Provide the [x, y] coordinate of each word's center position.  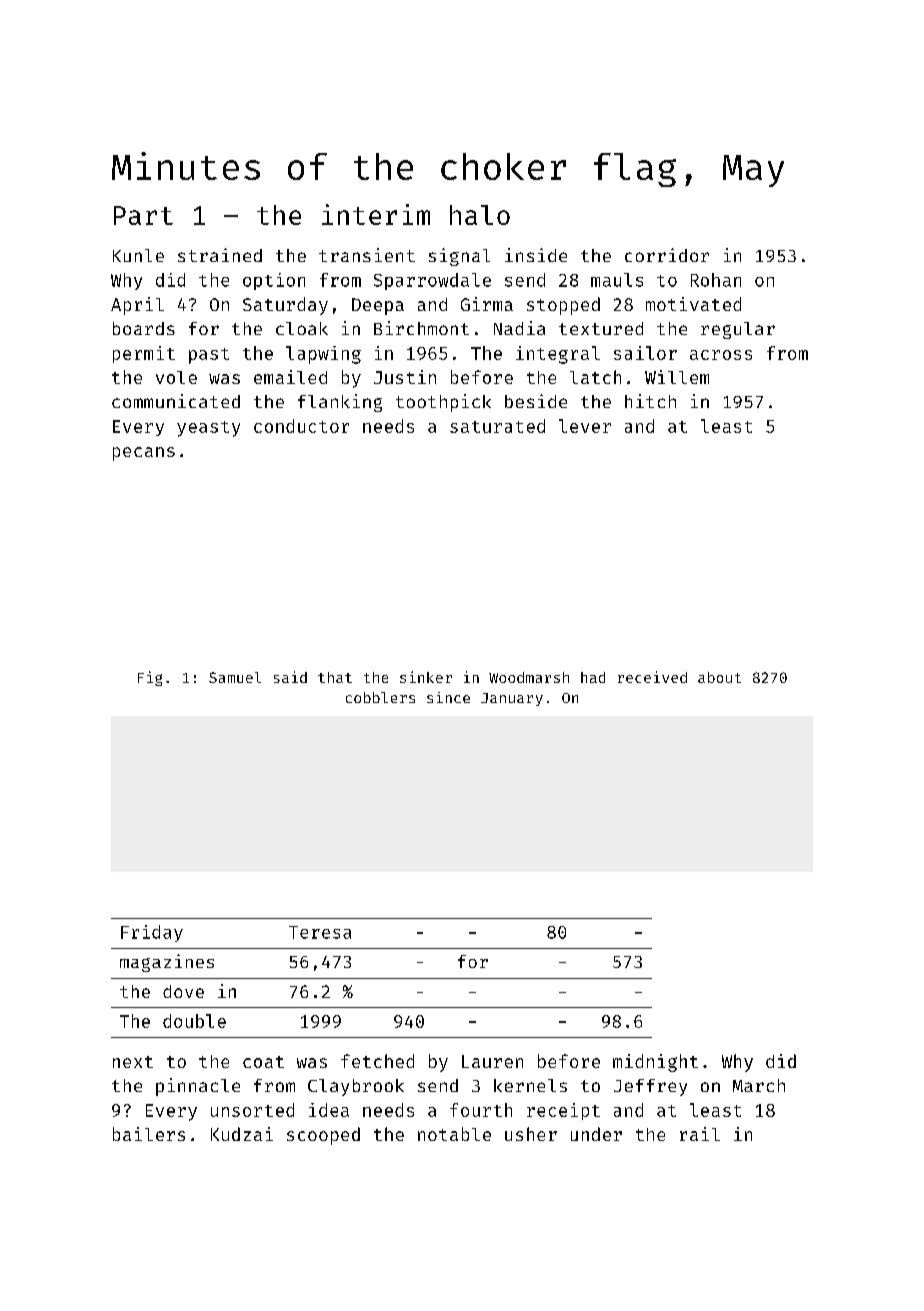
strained [220, 255]
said [290, 677]
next [133, 1062]
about [719, 677]
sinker [426, 677]
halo [480, 215]
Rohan [716, 280]
